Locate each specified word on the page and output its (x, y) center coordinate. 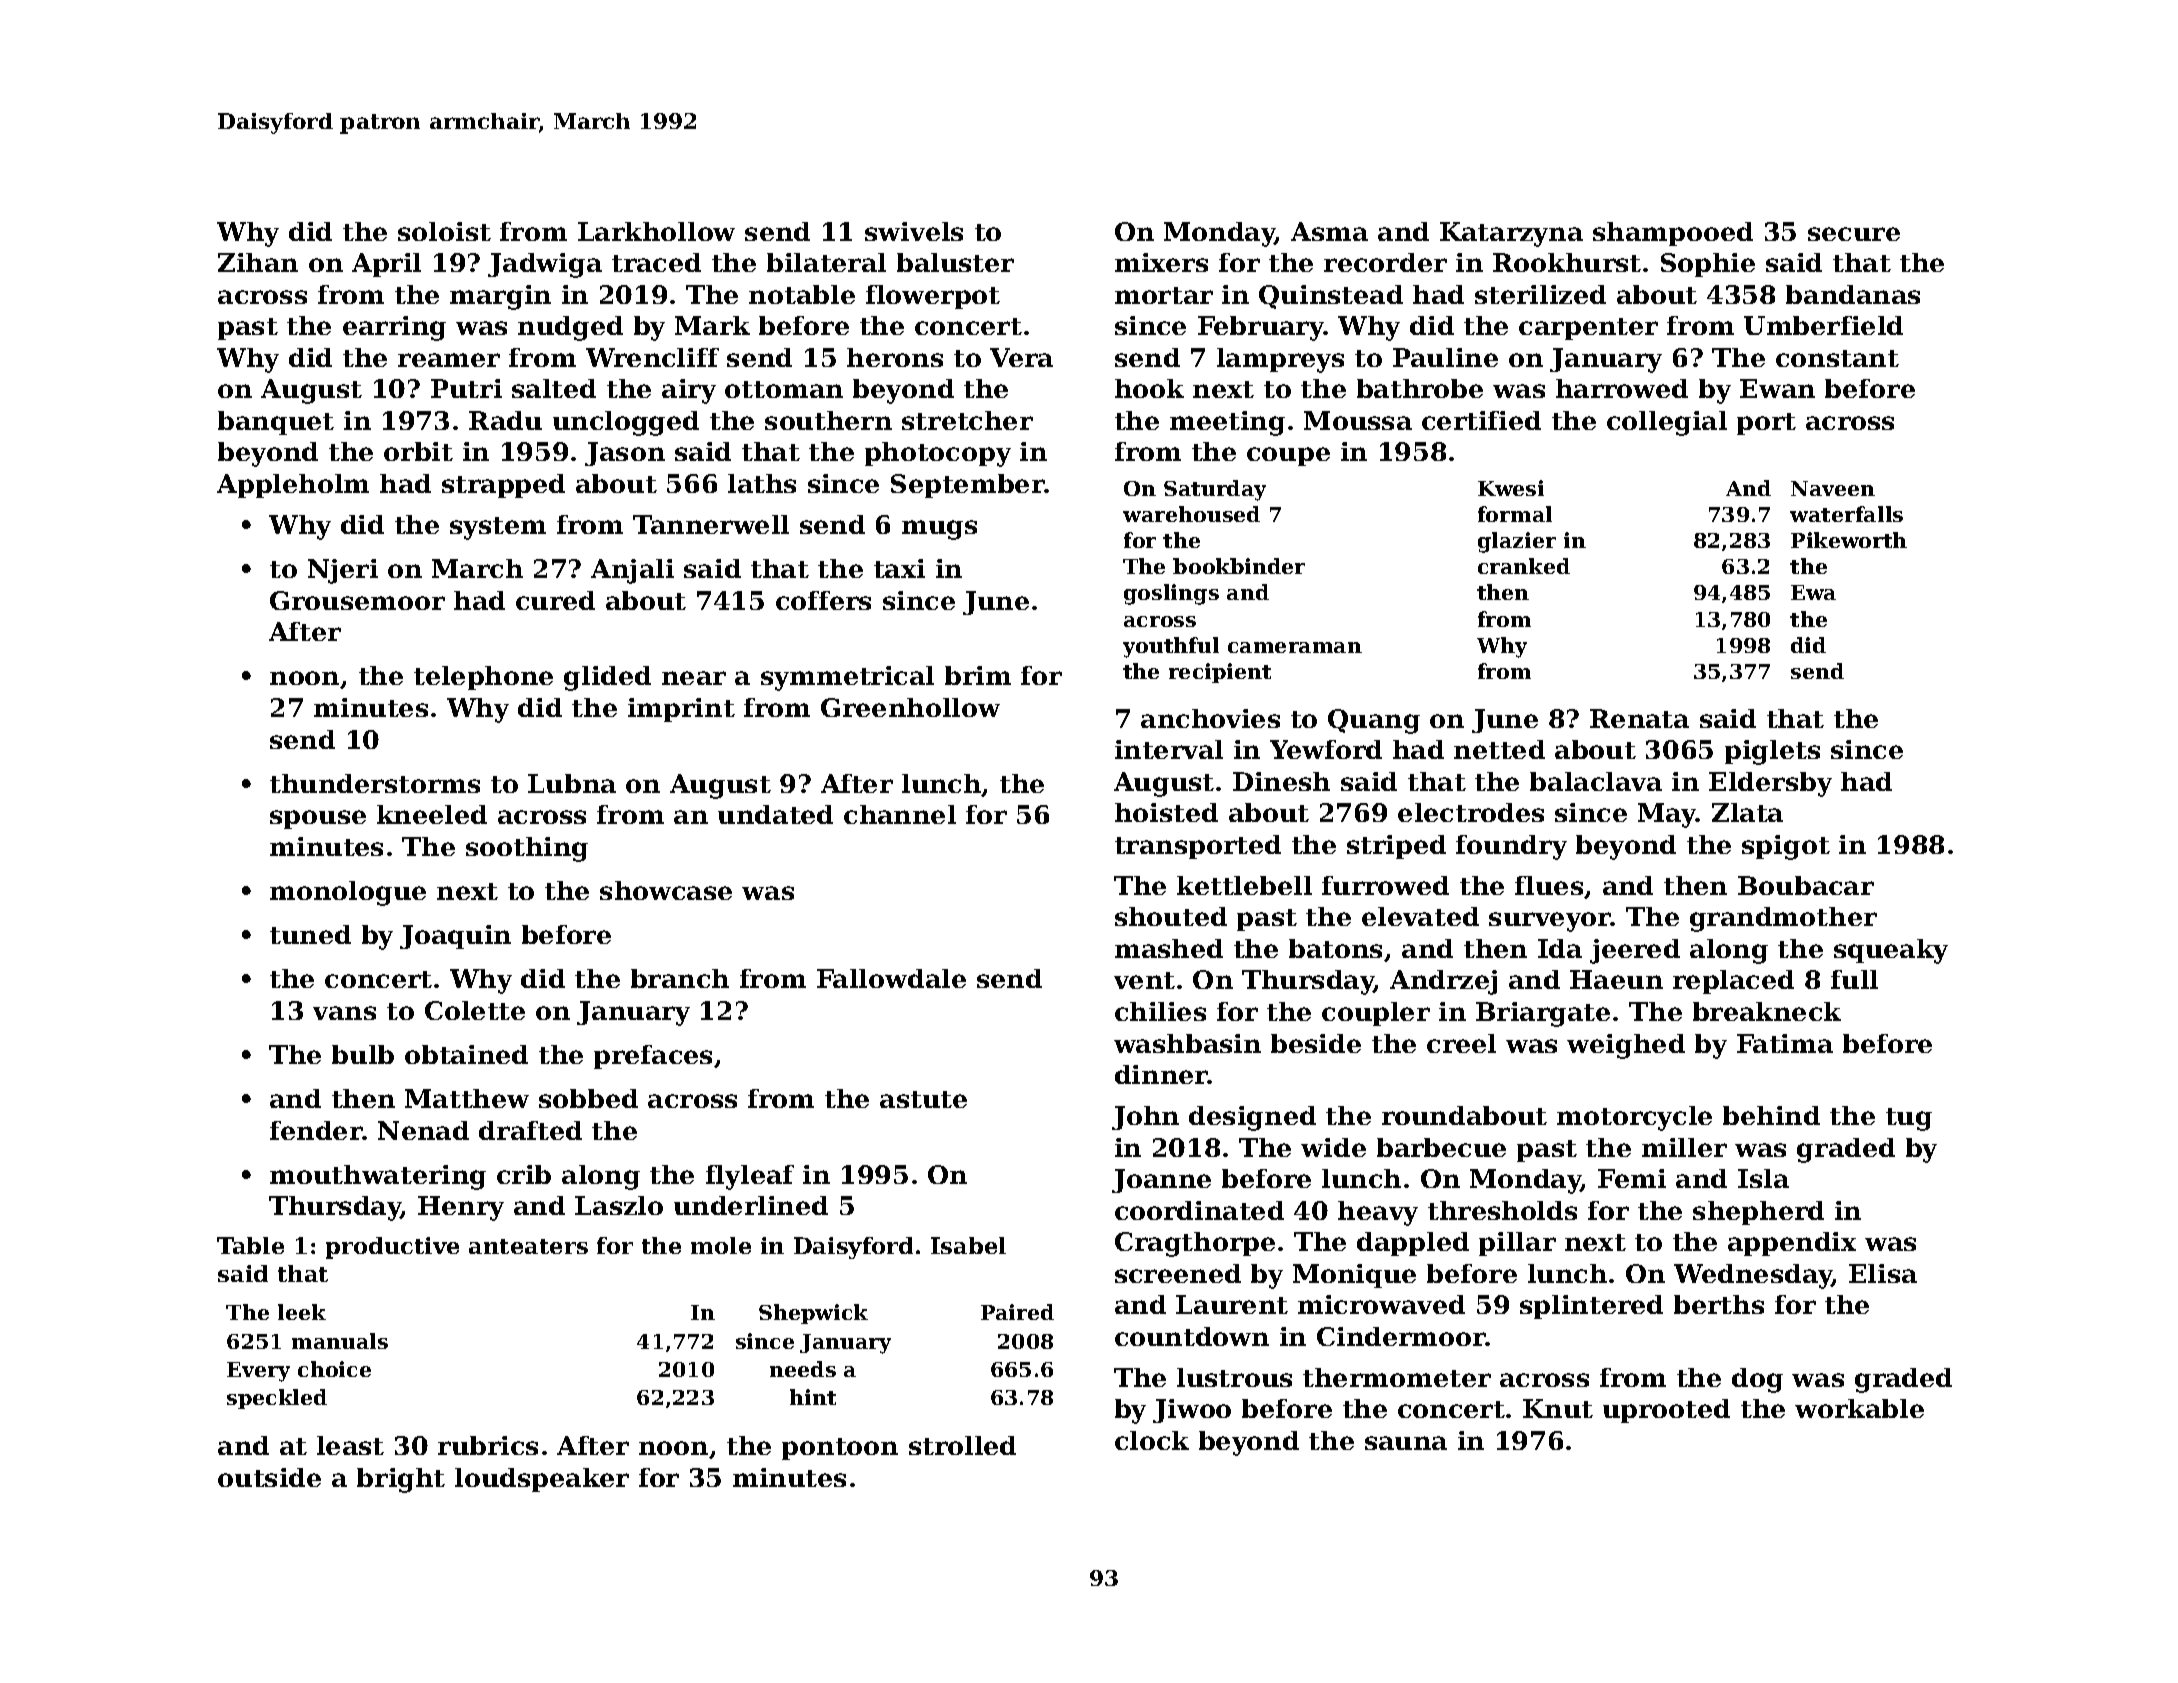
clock (1152, 1440)
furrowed (1385, 885)
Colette (475, 1010)
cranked (1524, 566)
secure (1854, 234)
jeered (1635, 951)
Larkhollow (656, 231)
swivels (914, 231)
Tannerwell (711, 524)
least (350, 1445)
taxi (899, 568)
